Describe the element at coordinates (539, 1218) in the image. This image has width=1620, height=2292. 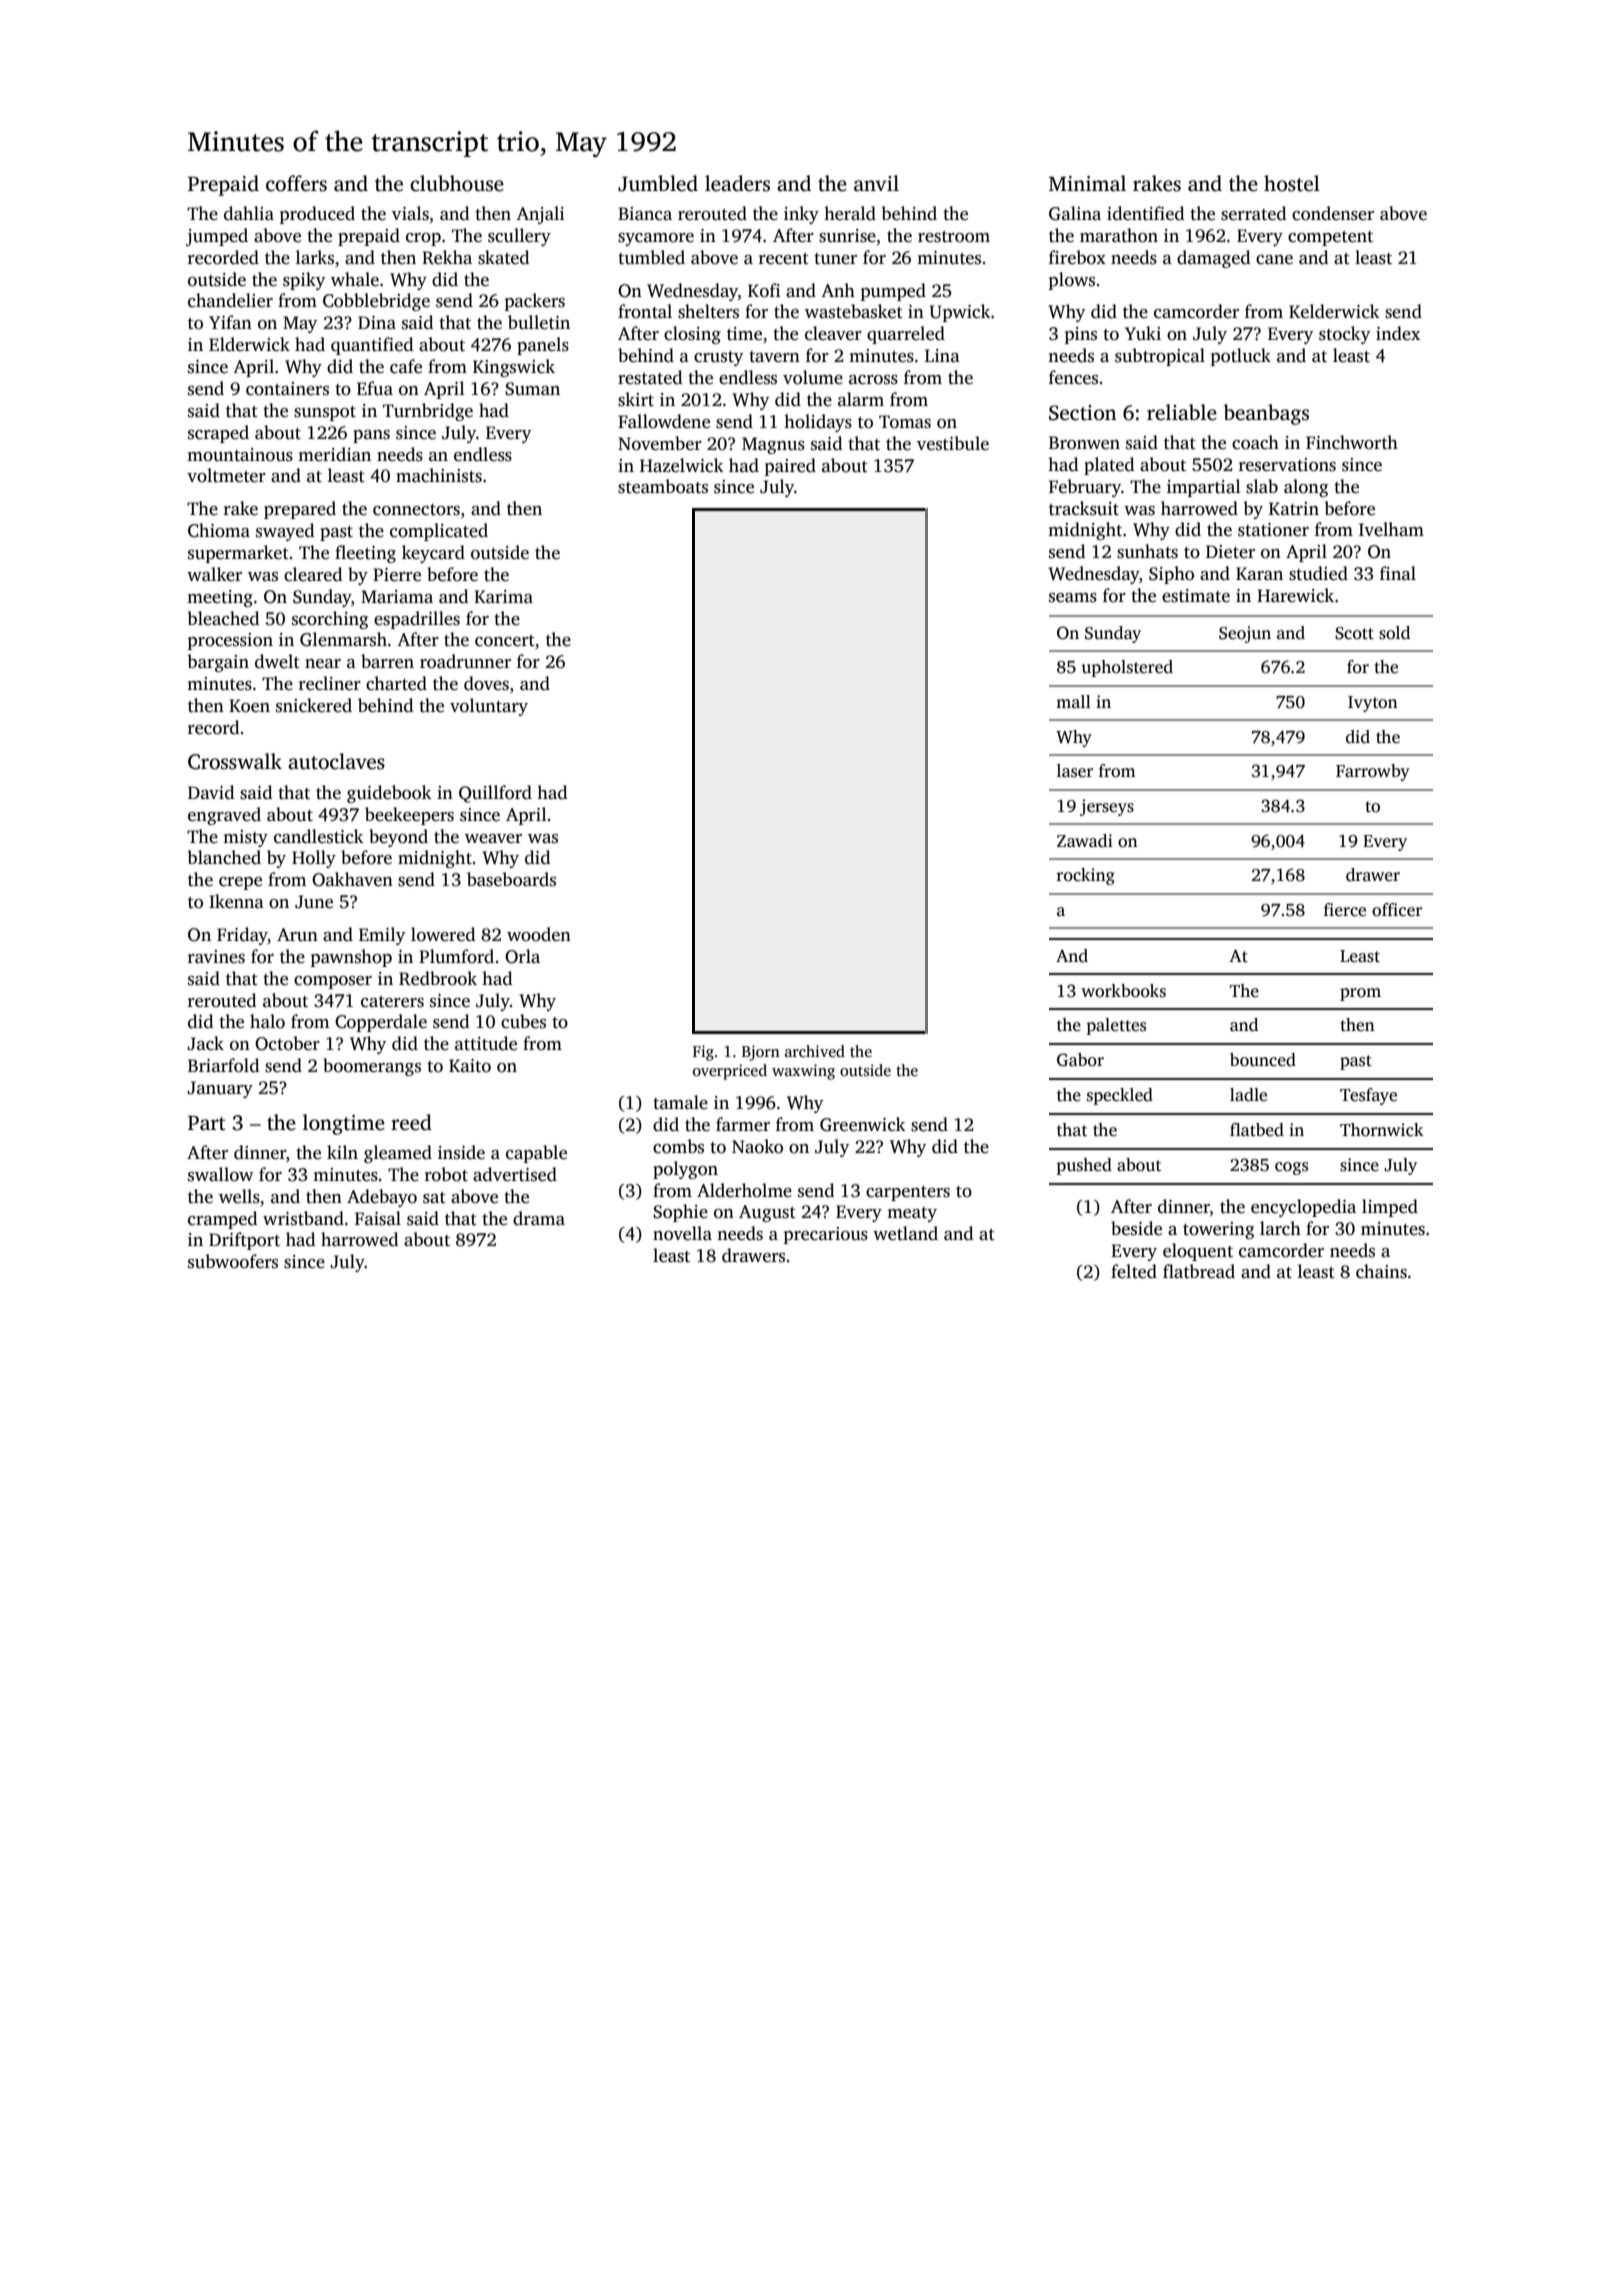
I see `drama` at that location.
